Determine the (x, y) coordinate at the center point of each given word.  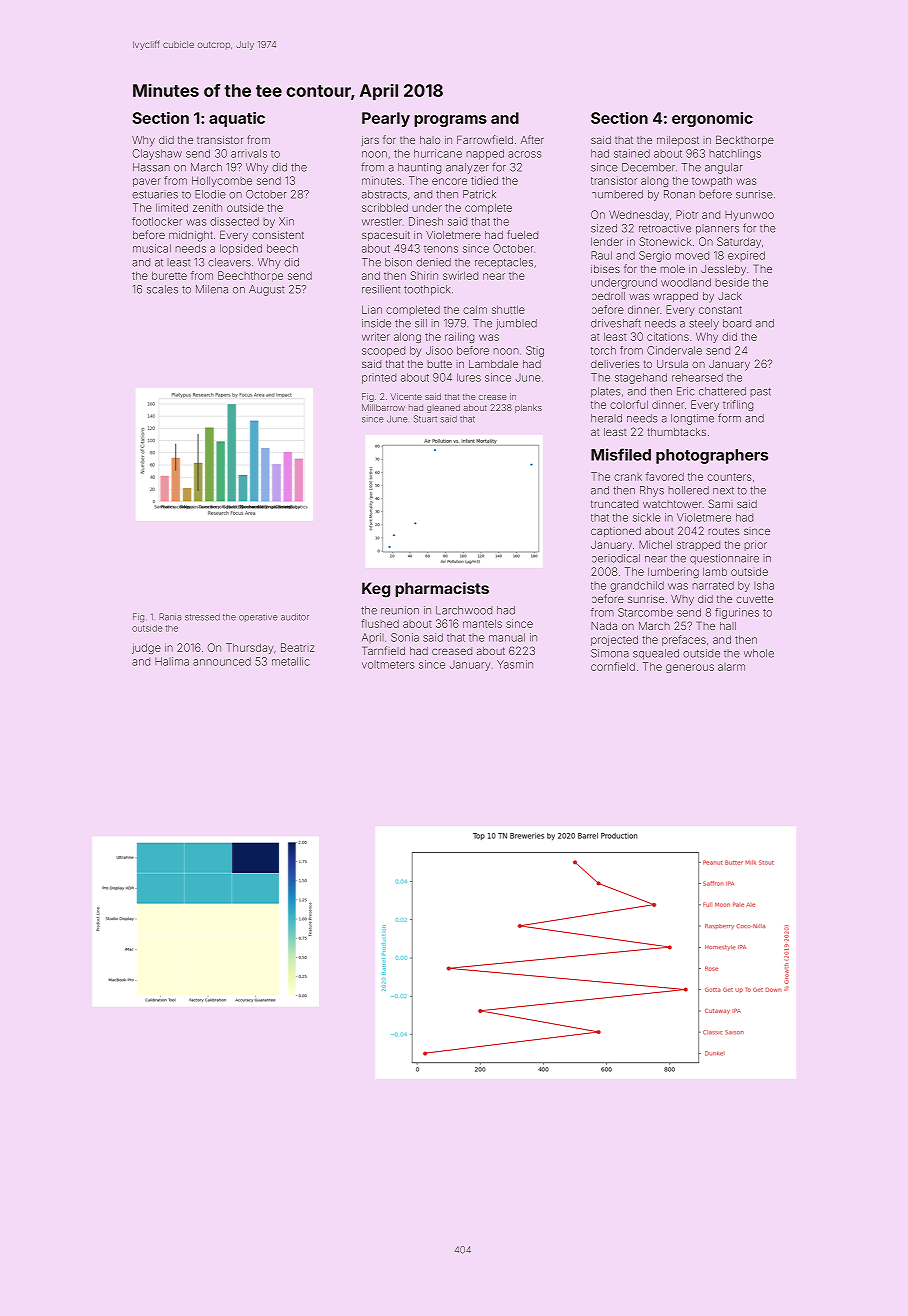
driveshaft (616, 323)
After (532, 139)
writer (376, 336)
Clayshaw (157, 154)
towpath (712, 182)
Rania (170, 617)
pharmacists (442, 589)
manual (507, 637)
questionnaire (724, 559)
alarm (731, 667)
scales (162, 289)
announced (222, 661)
